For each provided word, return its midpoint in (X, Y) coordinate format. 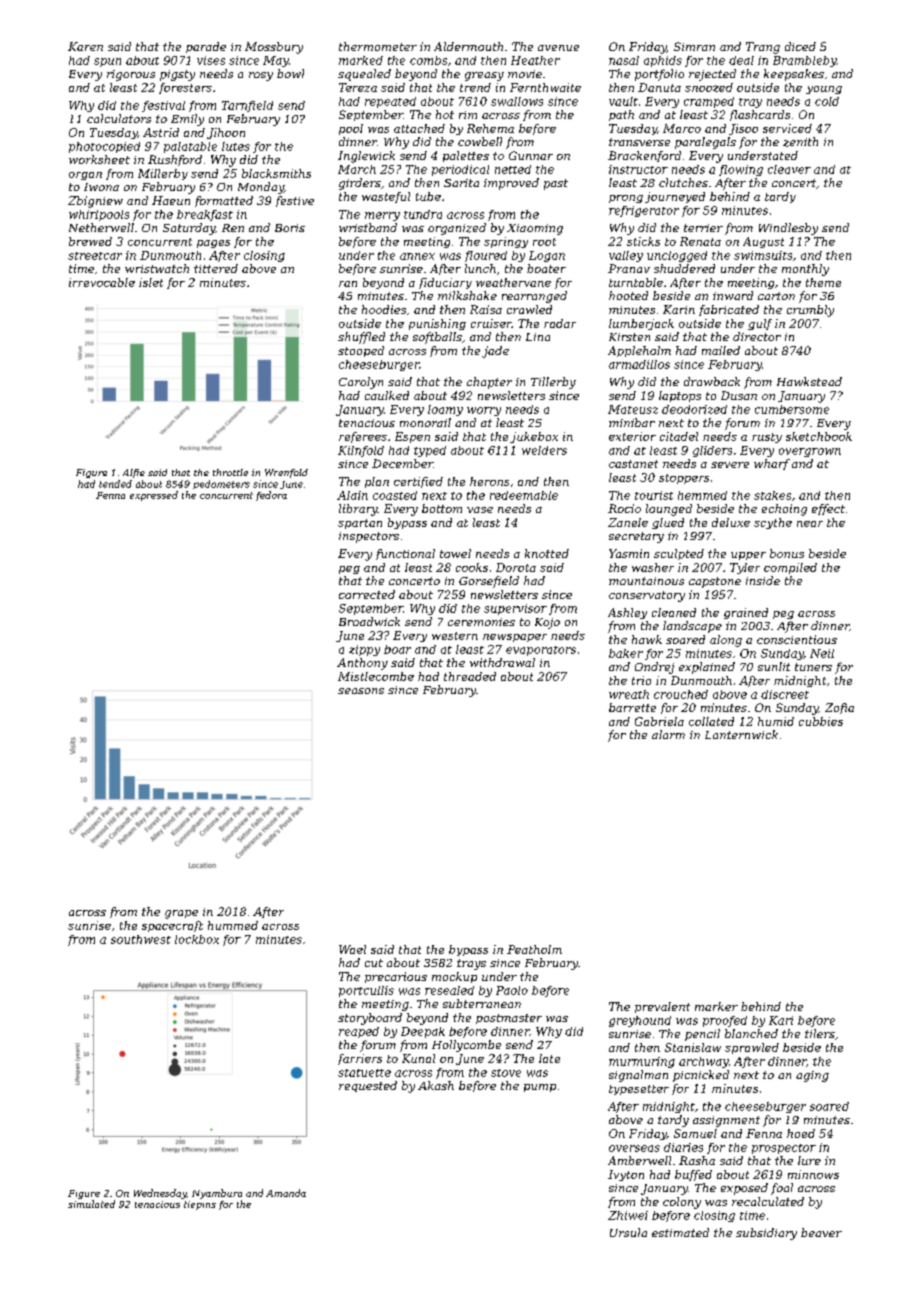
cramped (709, 102)
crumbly (810, 311)
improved (511, 184)
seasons (361, 691)
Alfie (134, 473)
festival (163, 106)
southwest (141, 939)
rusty (767, 438)
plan (377, 482)
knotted (547, 553)
